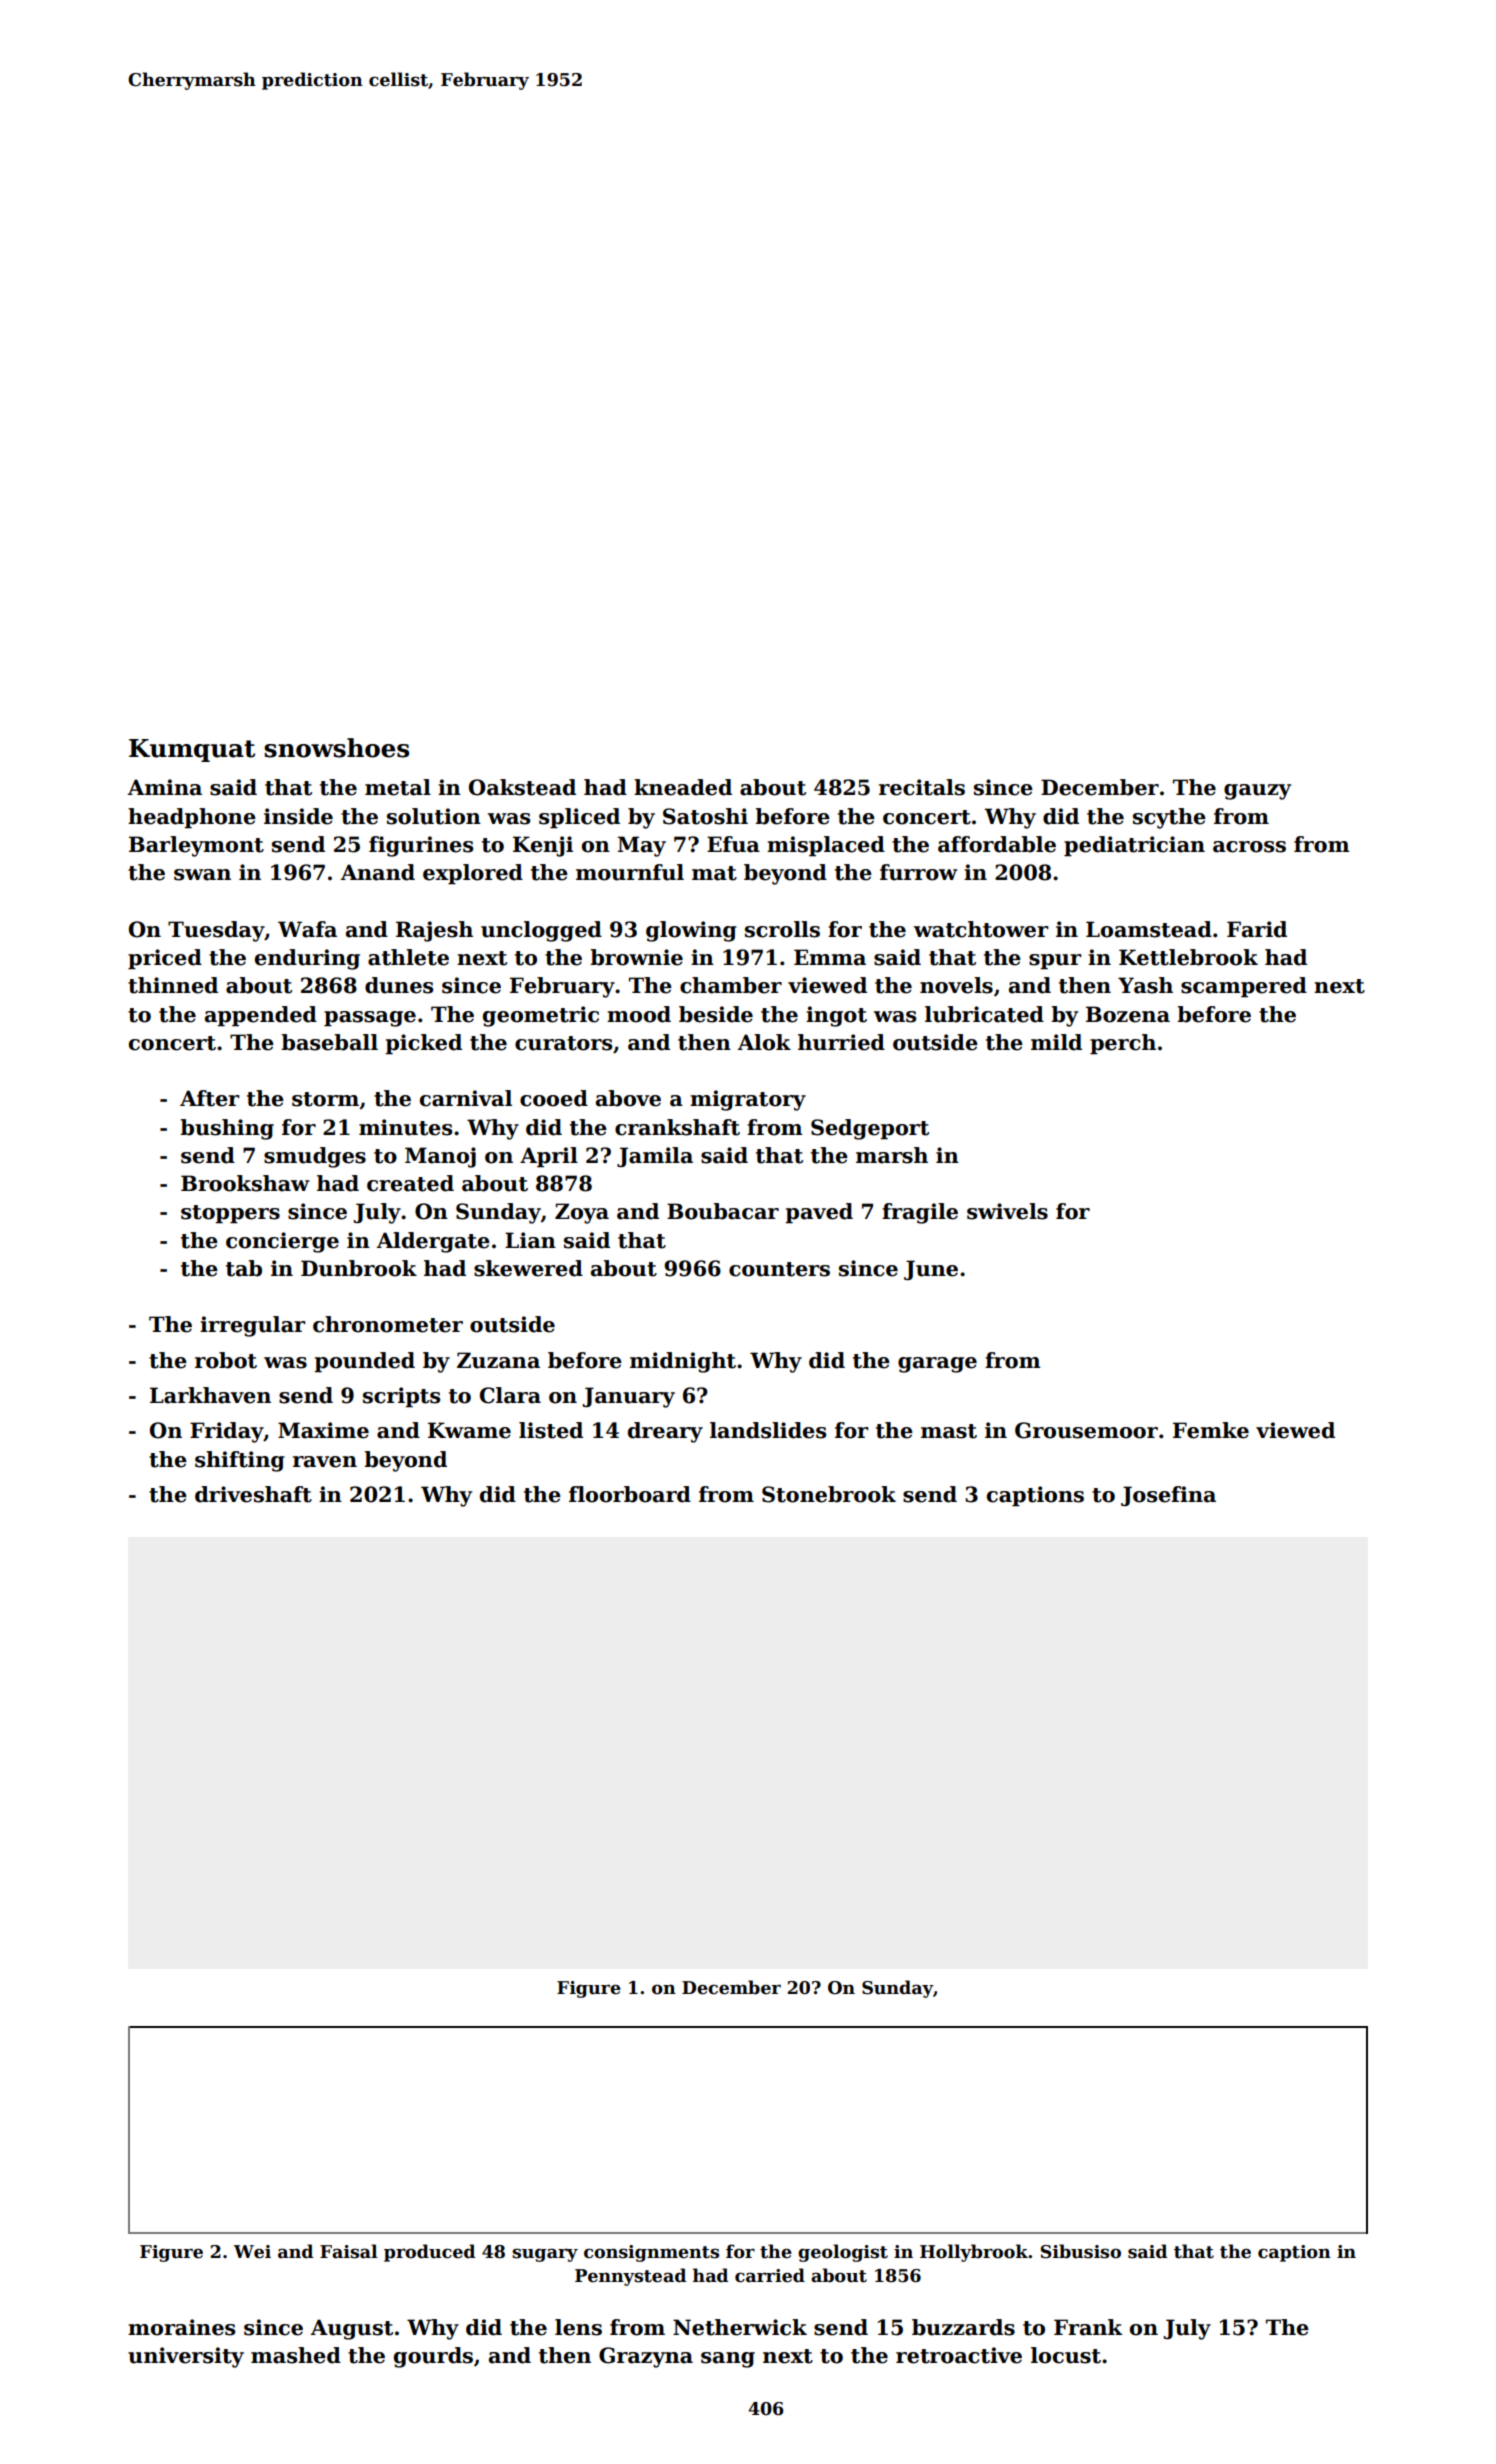  Describe the element at coordinates (922, 787) in the screenshot. I see `recitals` at that location.
